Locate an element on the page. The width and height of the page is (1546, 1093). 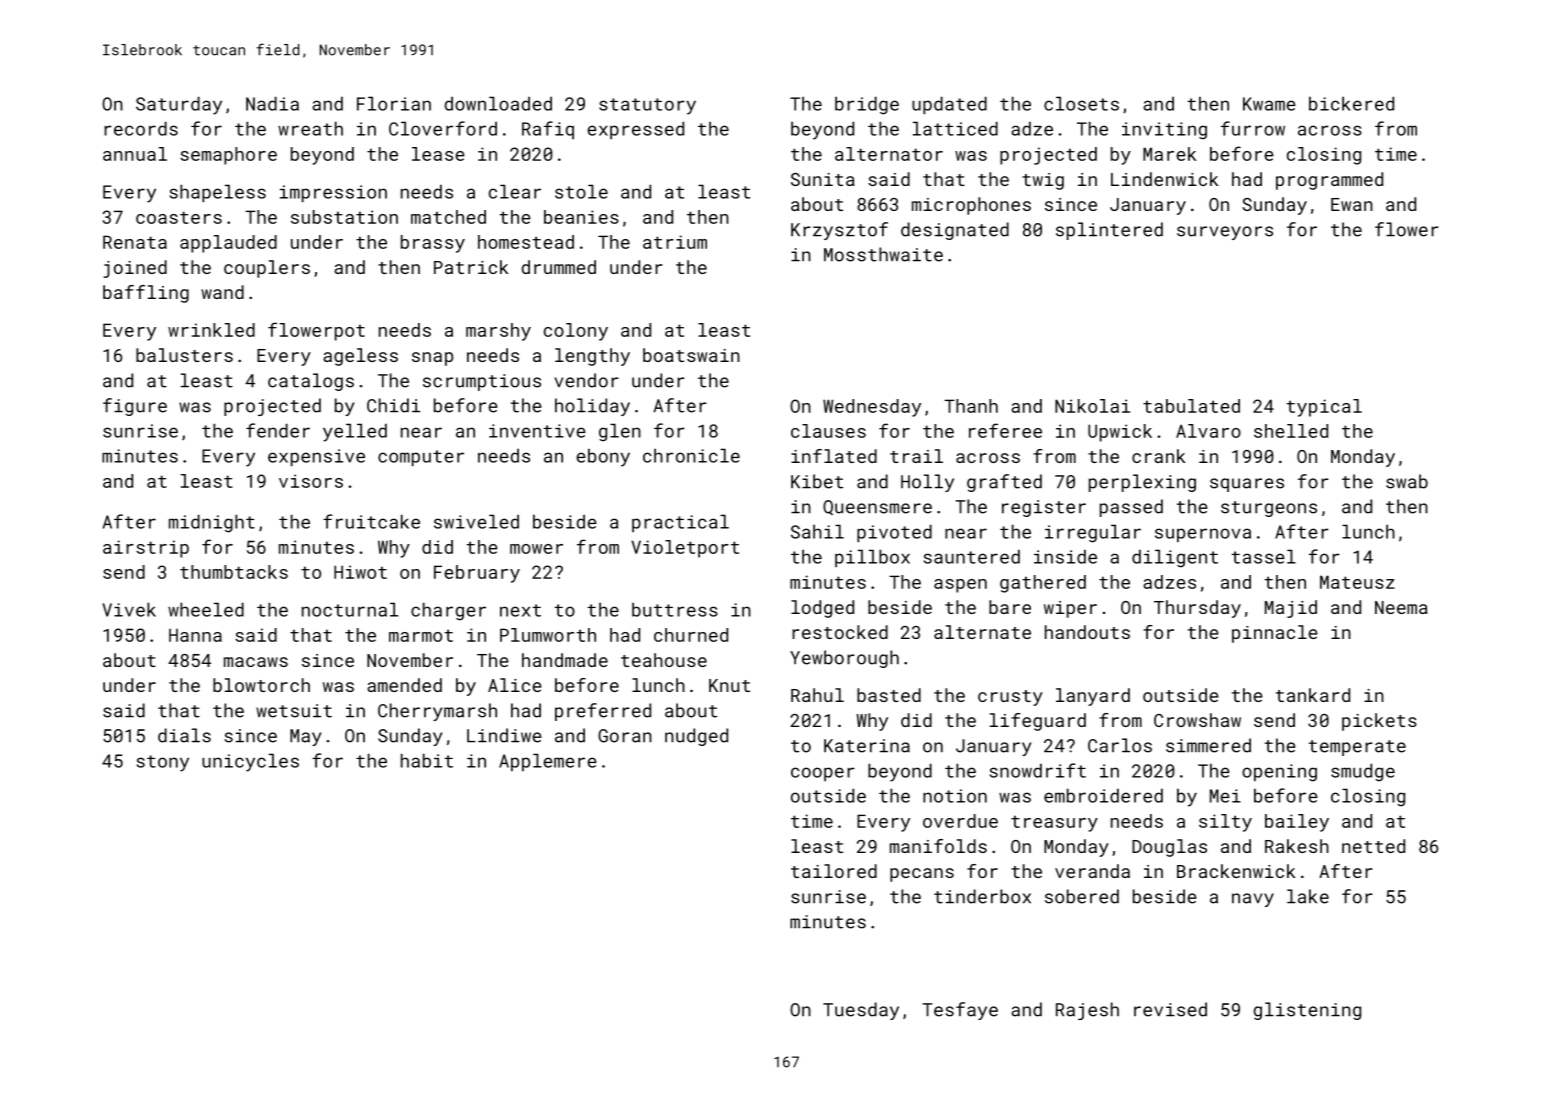
Vivek is located at coordinates (129, 609).
